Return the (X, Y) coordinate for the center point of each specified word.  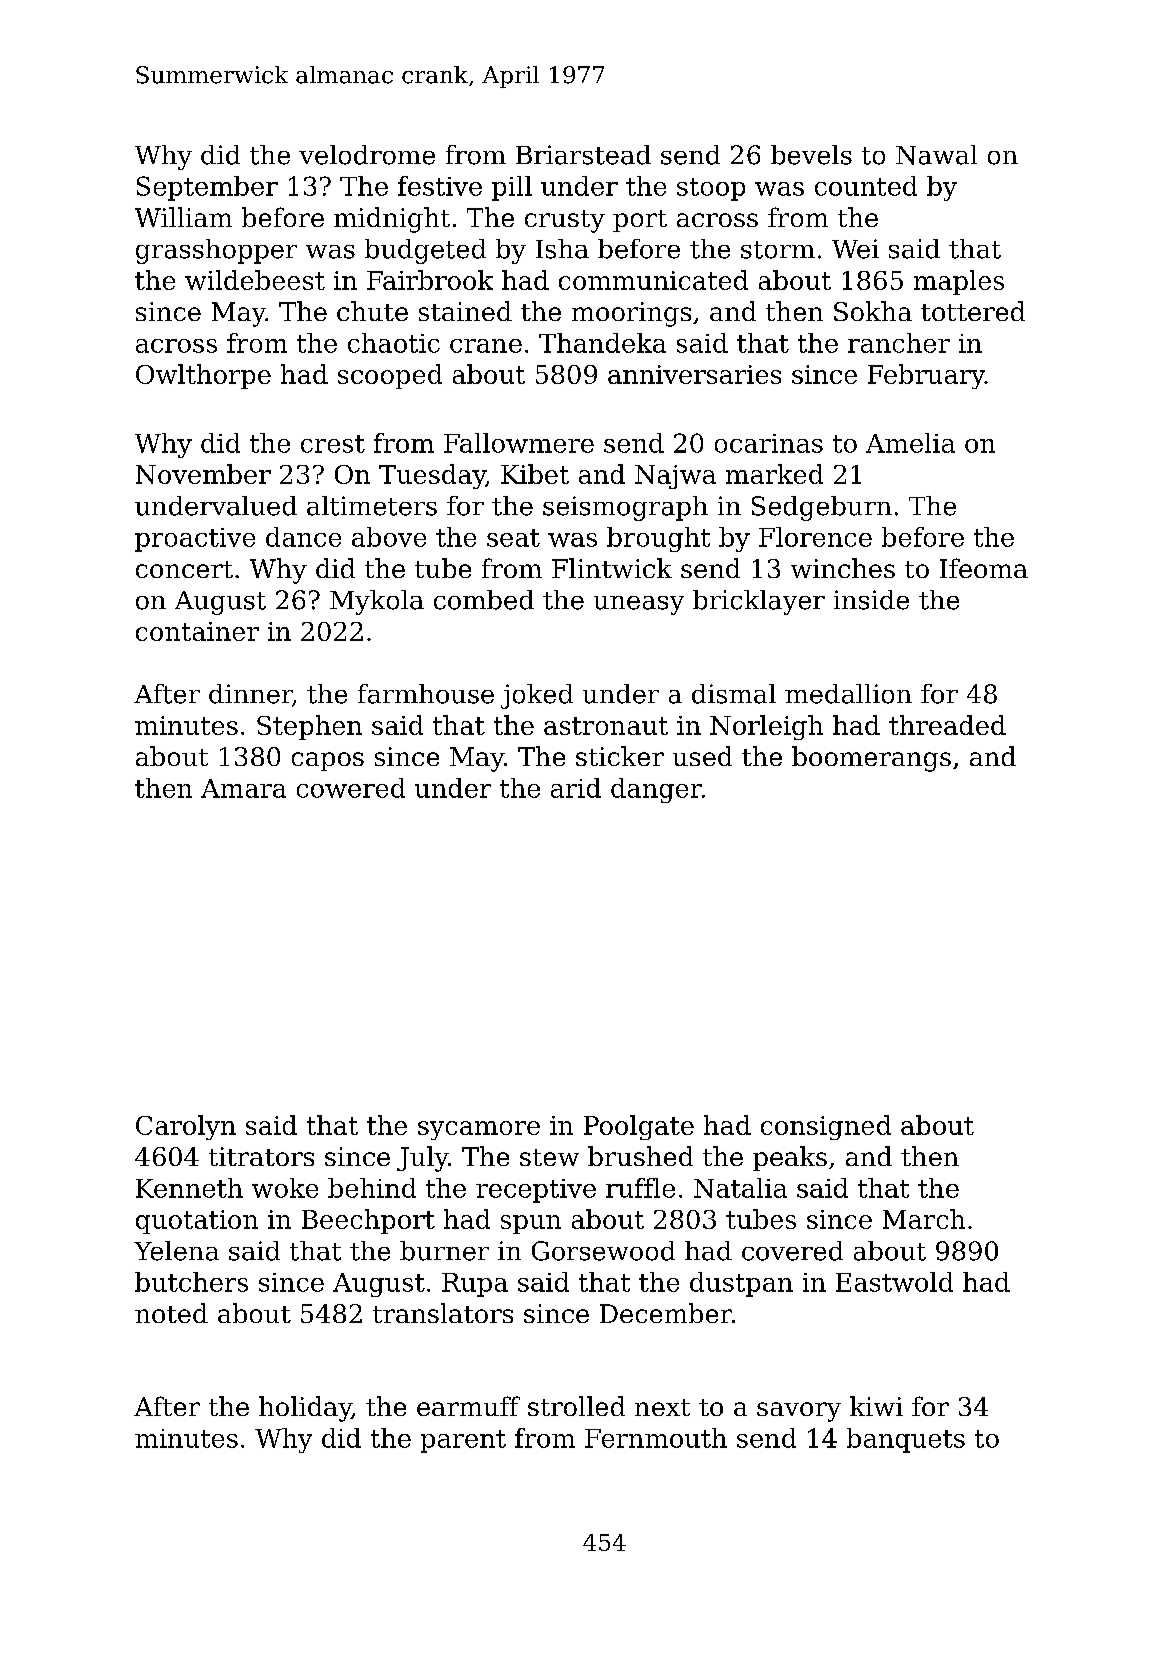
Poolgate (639, 1127)
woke (285, 1188)
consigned (826, 1127)
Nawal (936, 155)
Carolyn (186, 1127)
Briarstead (583, 155)
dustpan (741, 1284)
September (207, 188)
